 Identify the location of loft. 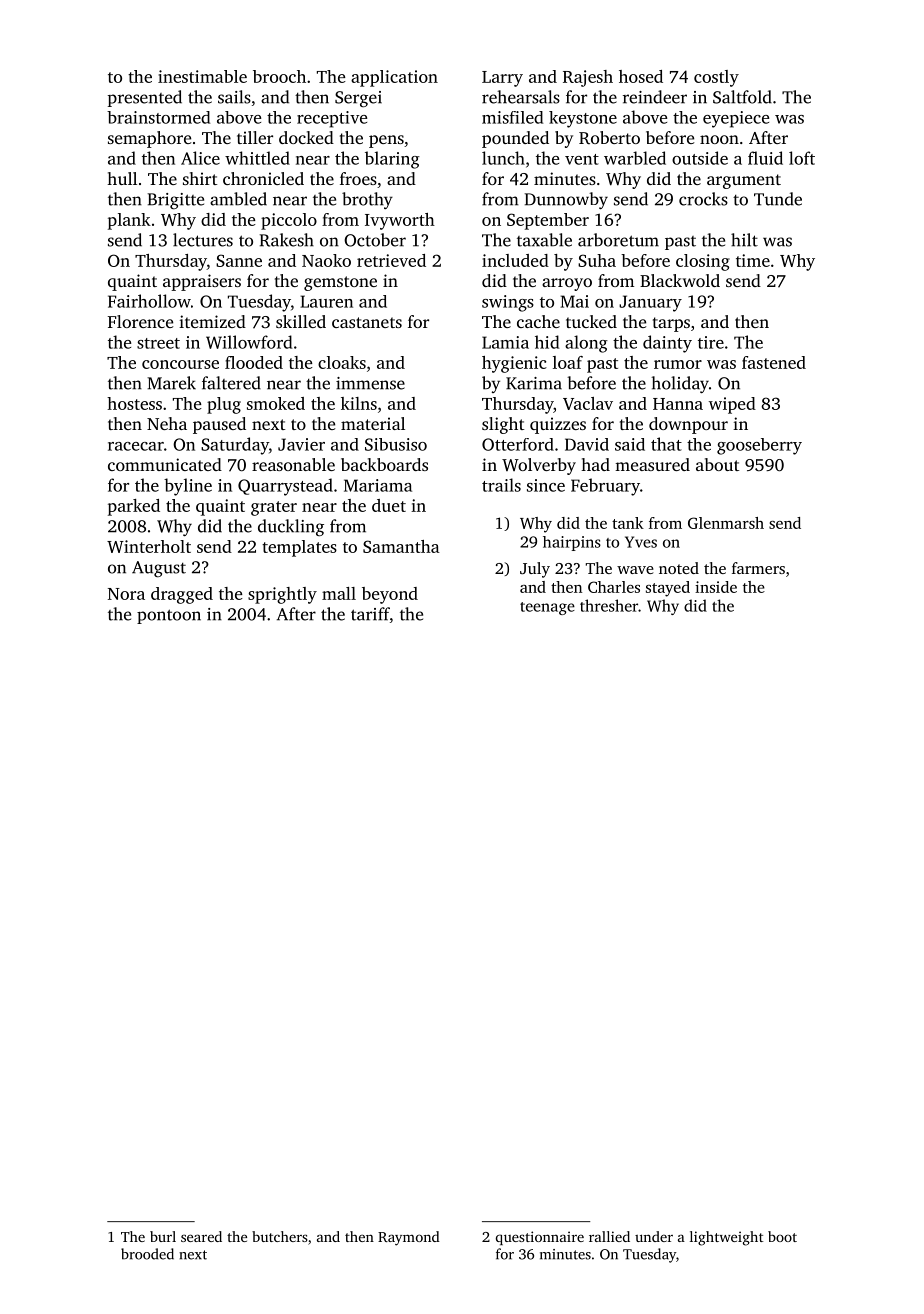
(802, 158).
